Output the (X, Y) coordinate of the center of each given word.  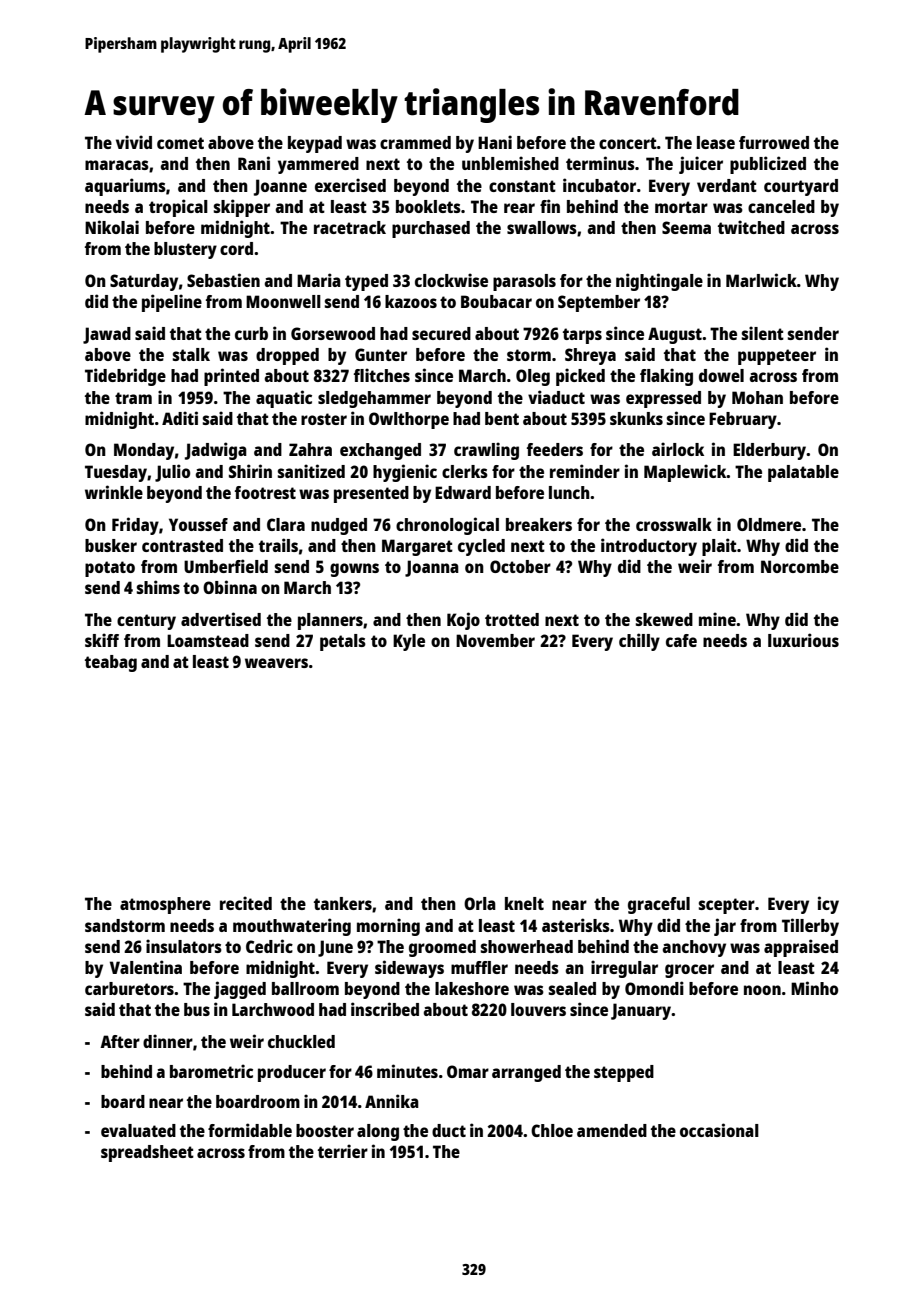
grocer (689, 971)
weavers (276, 663)
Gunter (381, 354)
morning (388, 927)
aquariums (125, 187)
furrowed (774, 142)
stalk (191, 354)
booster (325, 1130)
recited (246, 903)
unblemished (510, 163)
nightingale (659, 282)
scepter (727, 906)
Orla (480, 903)
